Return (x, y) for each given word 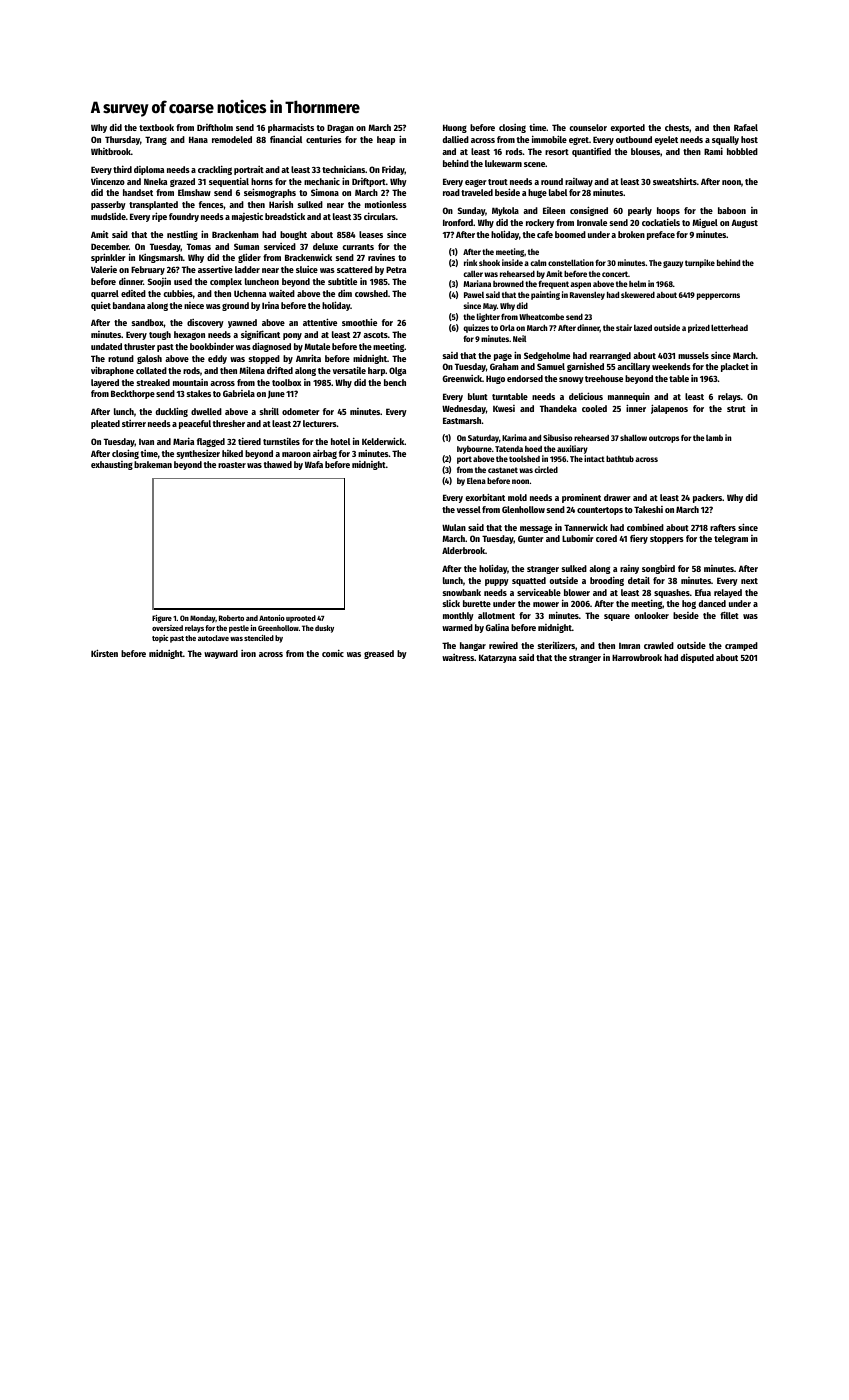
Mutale (317, 346)
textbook (156, 127)
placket (735, 367)
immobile (549, 139)
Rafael (746, 127)
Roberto (231, 618)
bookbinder (212, 346)
